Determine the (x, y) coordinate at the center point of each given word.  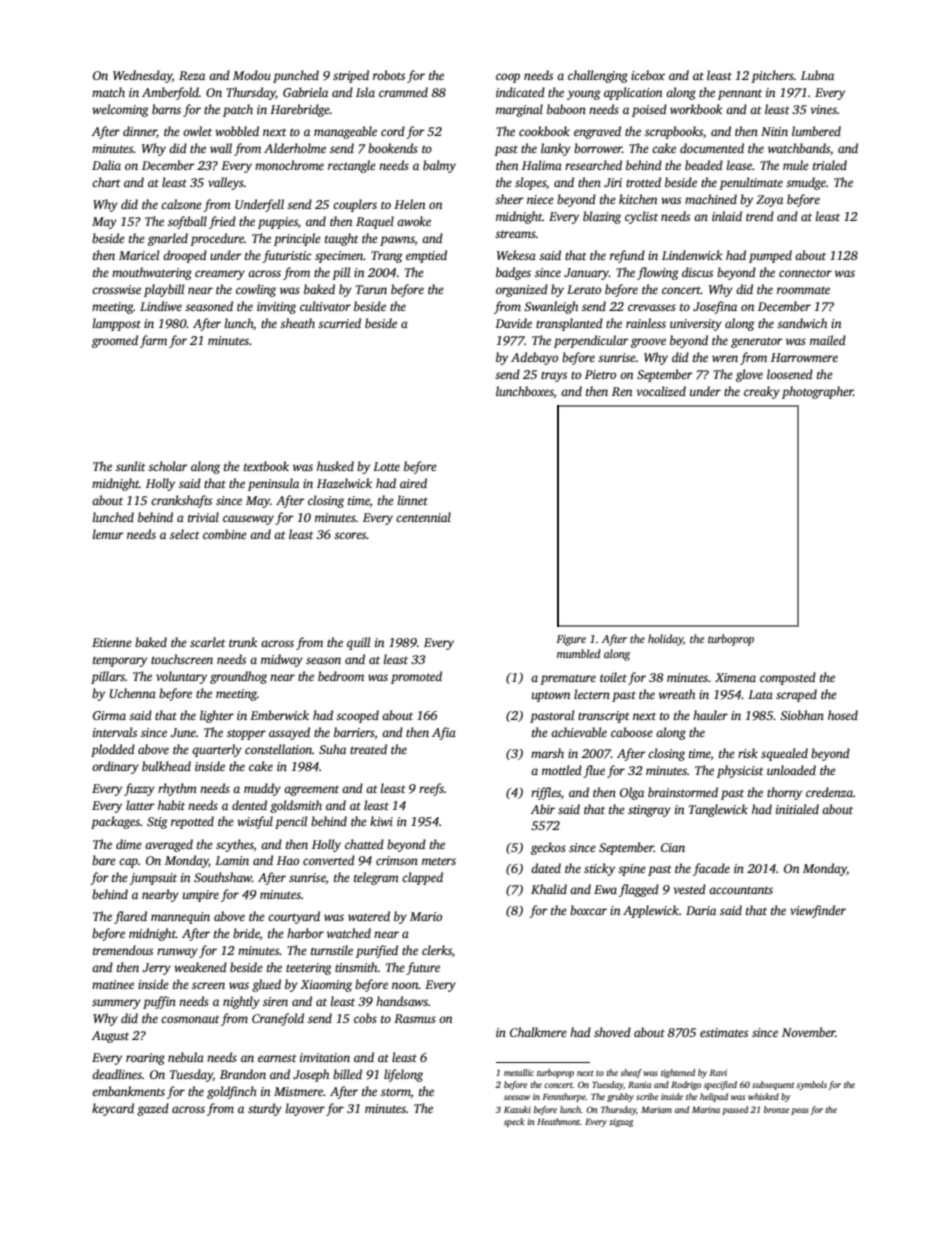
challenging (598, 76)
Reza (192, 75)
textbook (266, 466)
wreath (677, 694)
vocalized (661, 391)
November (809, 1032)
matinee (113, 984)
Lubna (817, 75)
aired (413, 483)
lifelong (403, 1075)
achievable (579, 732)
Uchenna (133, 693)
